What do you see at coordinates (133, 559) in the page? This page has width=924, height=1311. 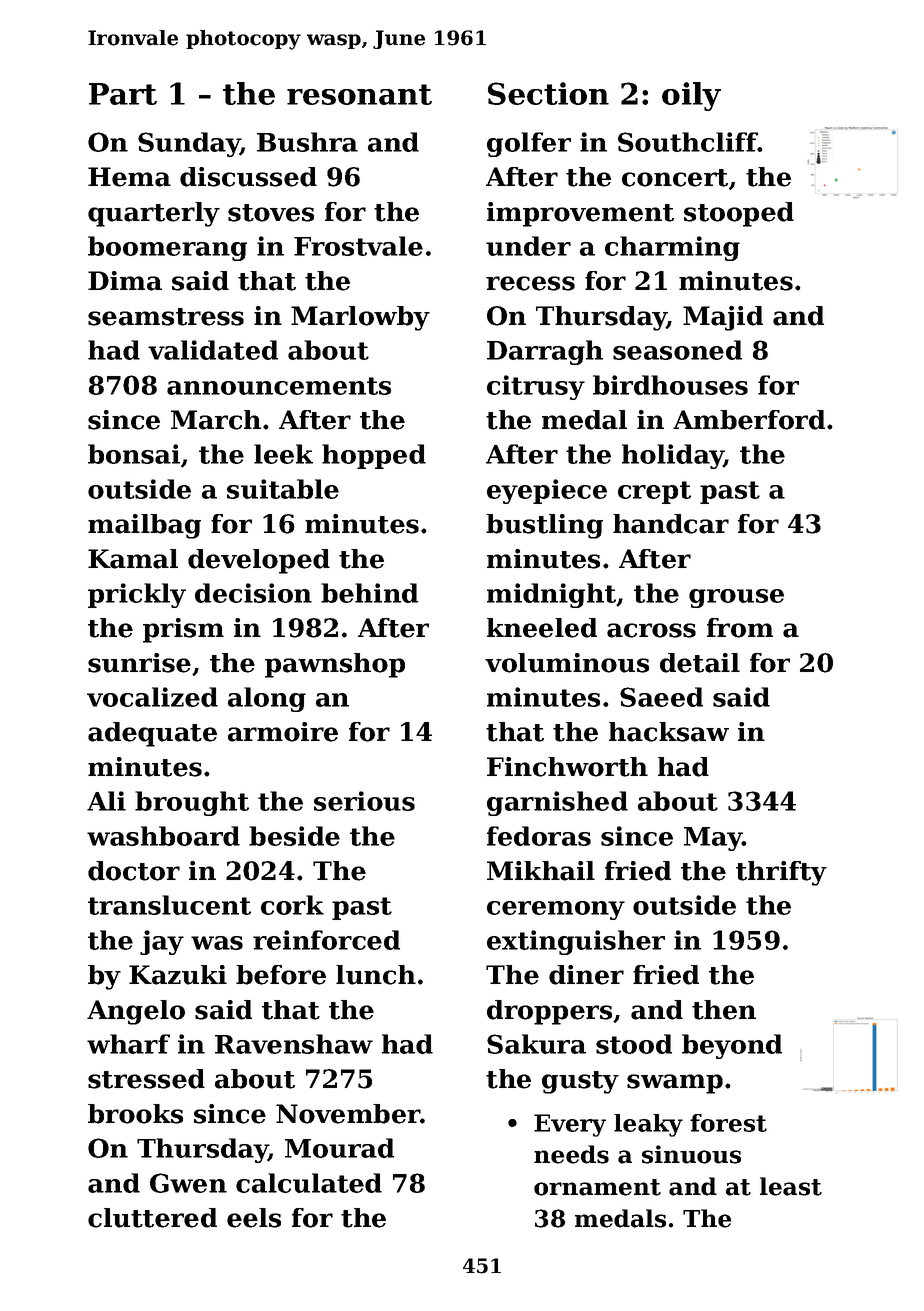 I see `Kamal` at bounding box center [133, 559].
